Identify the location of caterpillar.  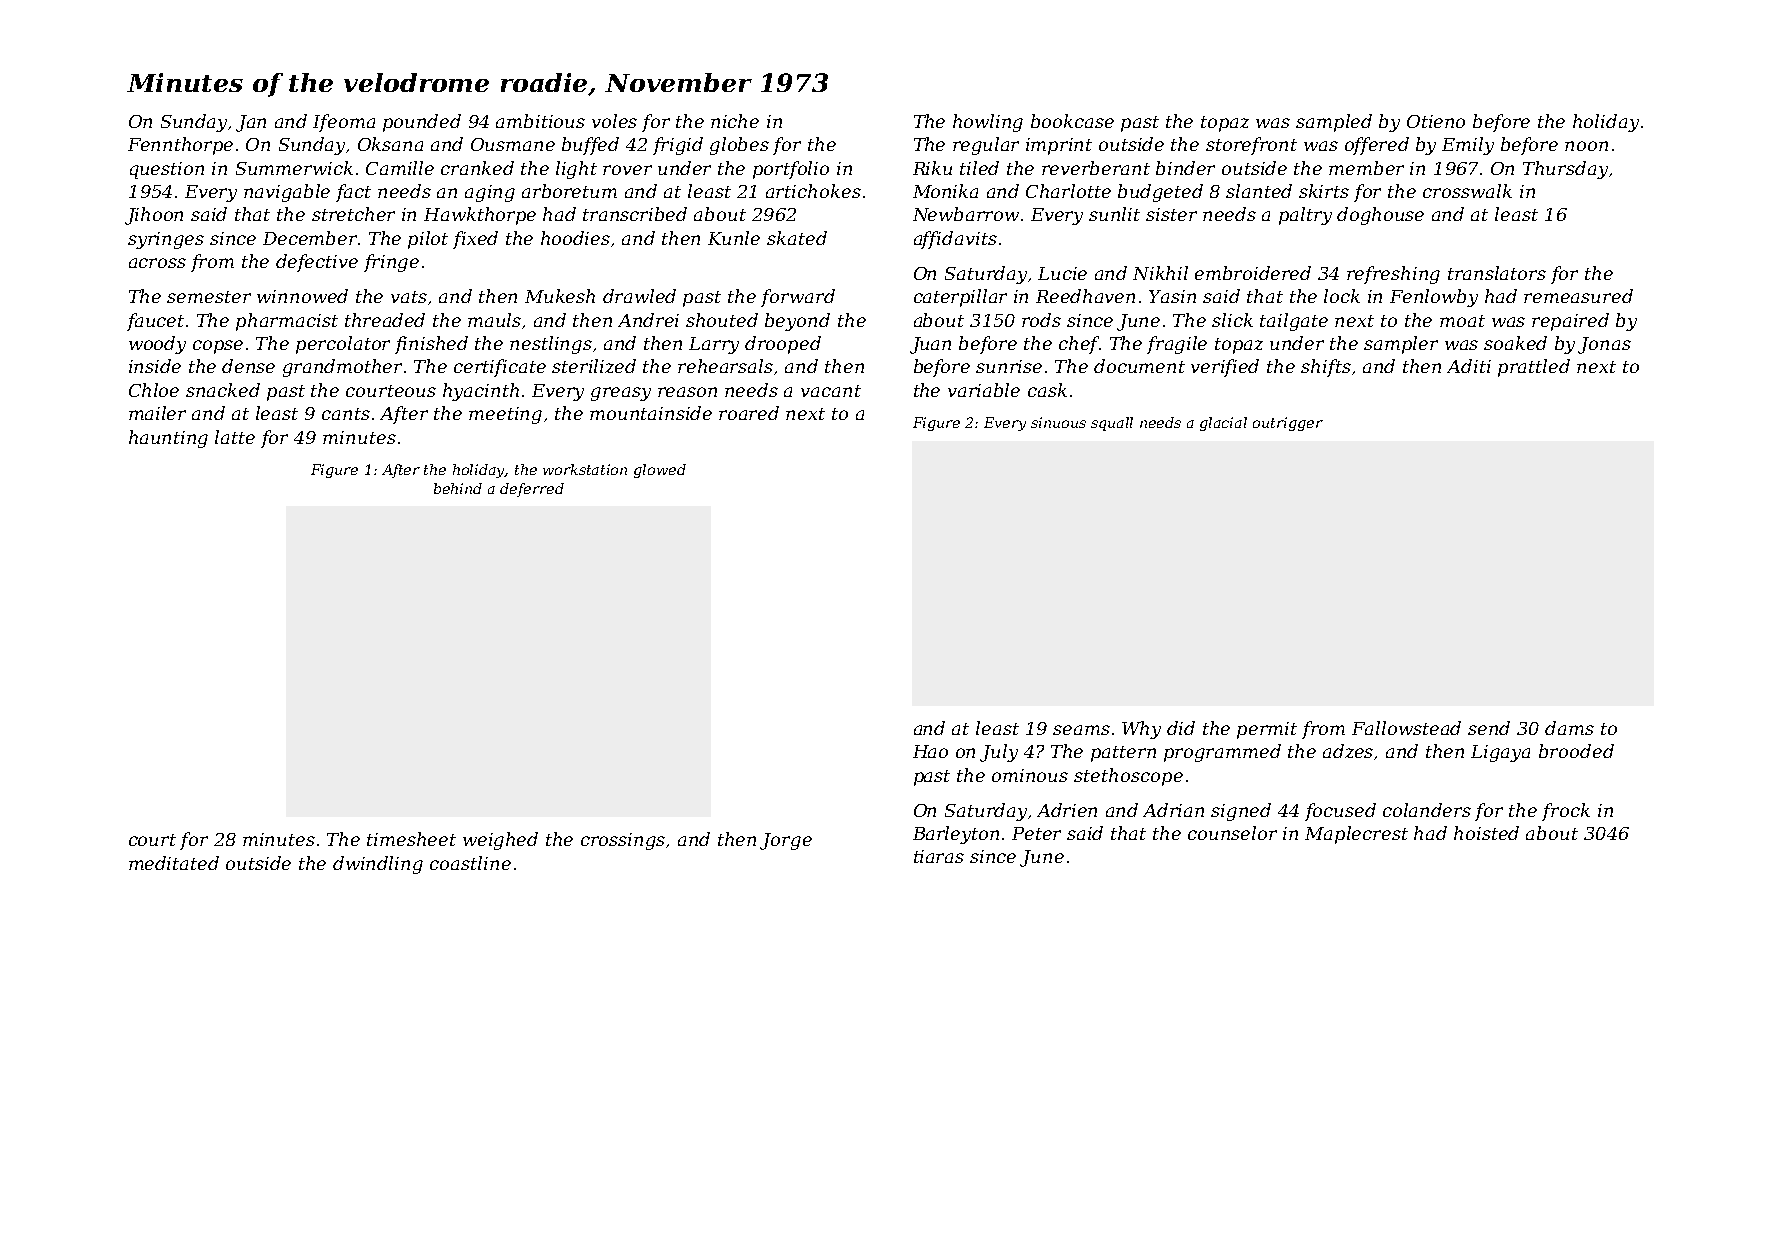
(960, 298).
